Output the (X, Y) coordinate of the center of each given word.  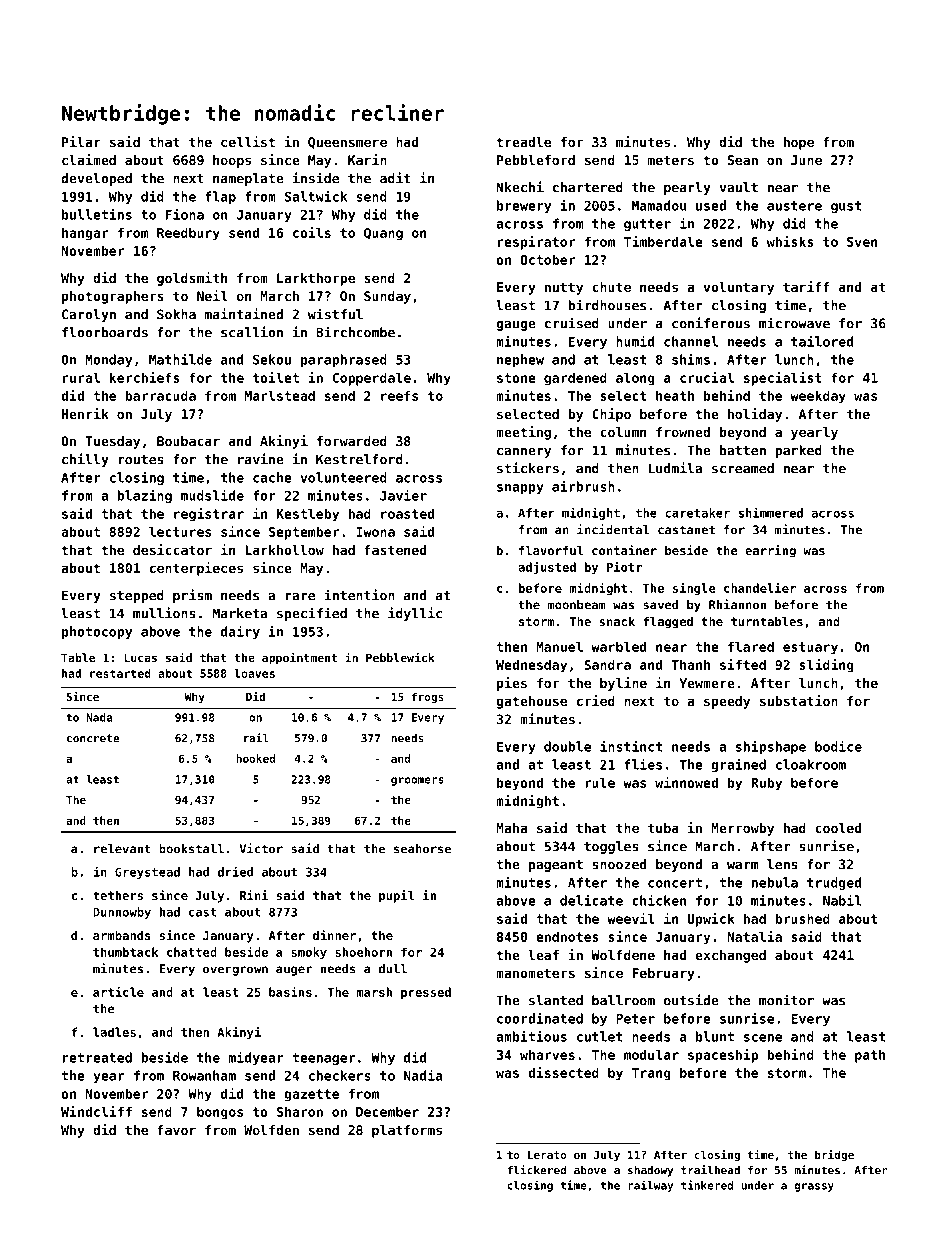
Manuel (559, 646)
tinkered (707, 1185)
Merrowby (742, 829)
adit (395, 178)
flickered (536, 1170)
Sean (743, 160)
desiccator (172, 549)
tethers (118, 895)
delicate (591, 900)
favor (176, 1130)
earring (770, 551)
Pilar (81, 141)
